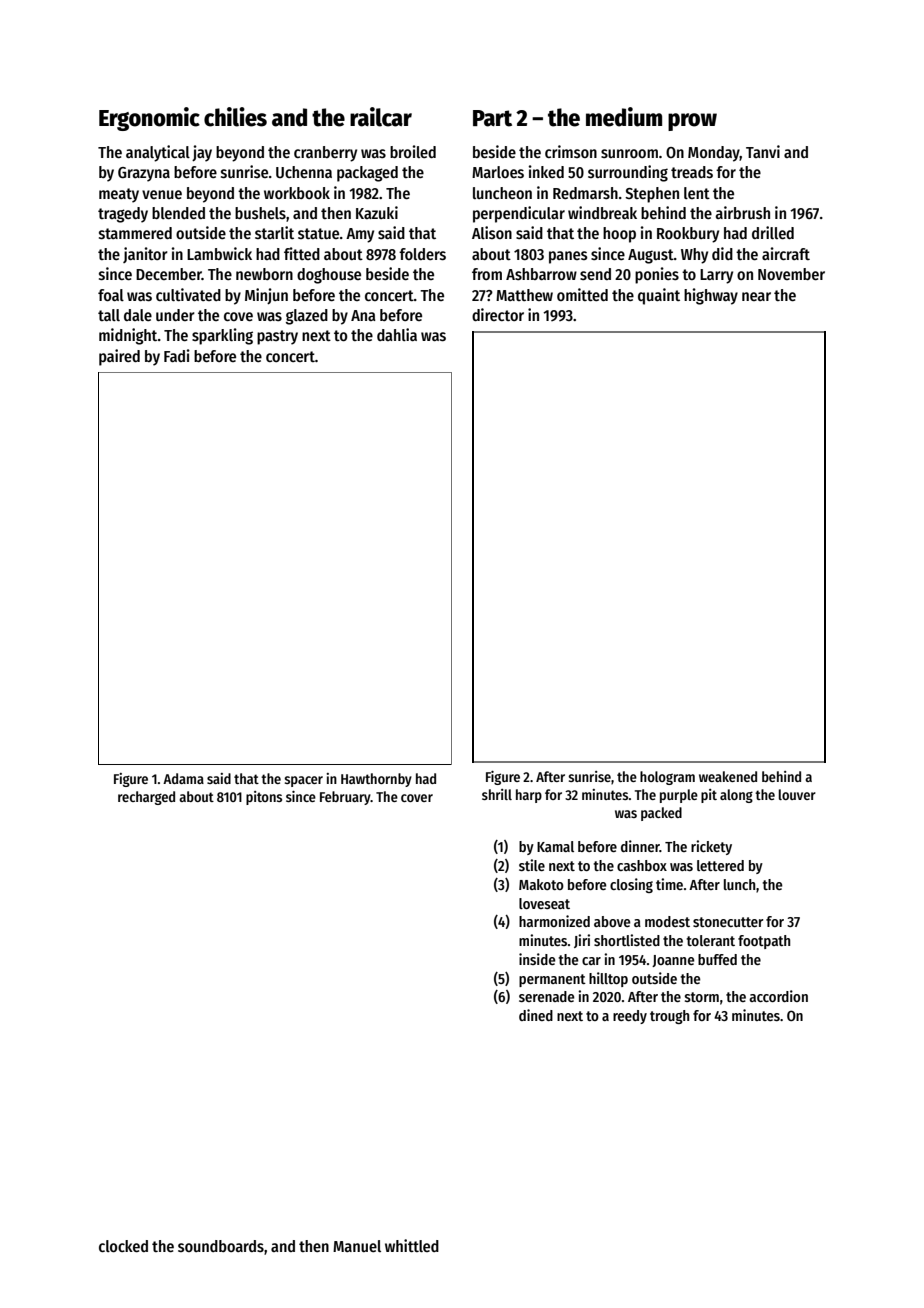 This screenshot has width=924, height=1308. Describe the element at coordinates (221, 1246) in the screenshot. I see `soundboards` at that location.
